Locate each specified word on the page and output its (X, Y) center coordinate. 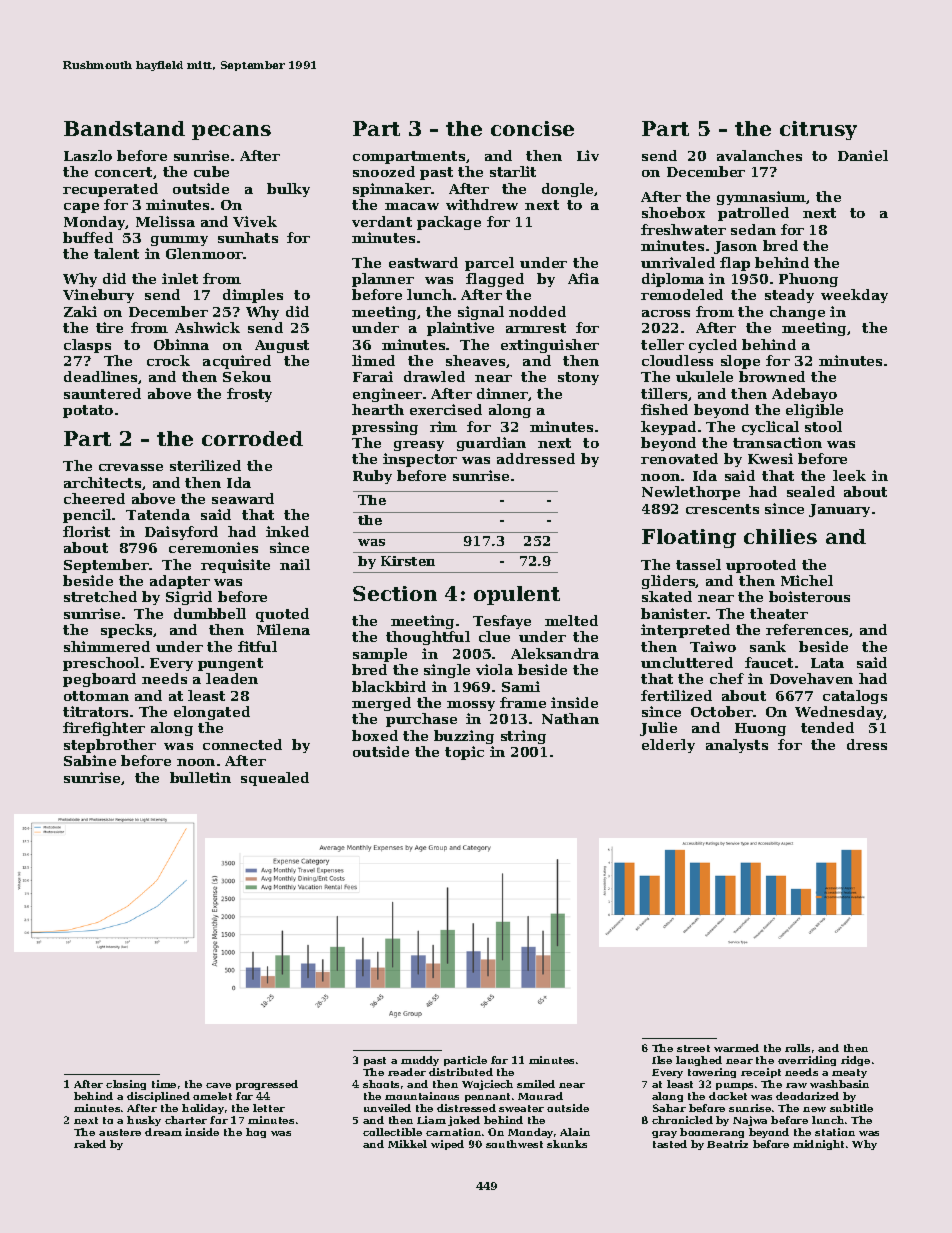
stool (823, 426)
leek (849, 475)
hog (256, 1133)
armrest (536, 328)
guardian (491, 444)
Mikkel (407, 1144)
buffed (88, 237)
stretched (100, 596)
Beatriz (727, 1144)
